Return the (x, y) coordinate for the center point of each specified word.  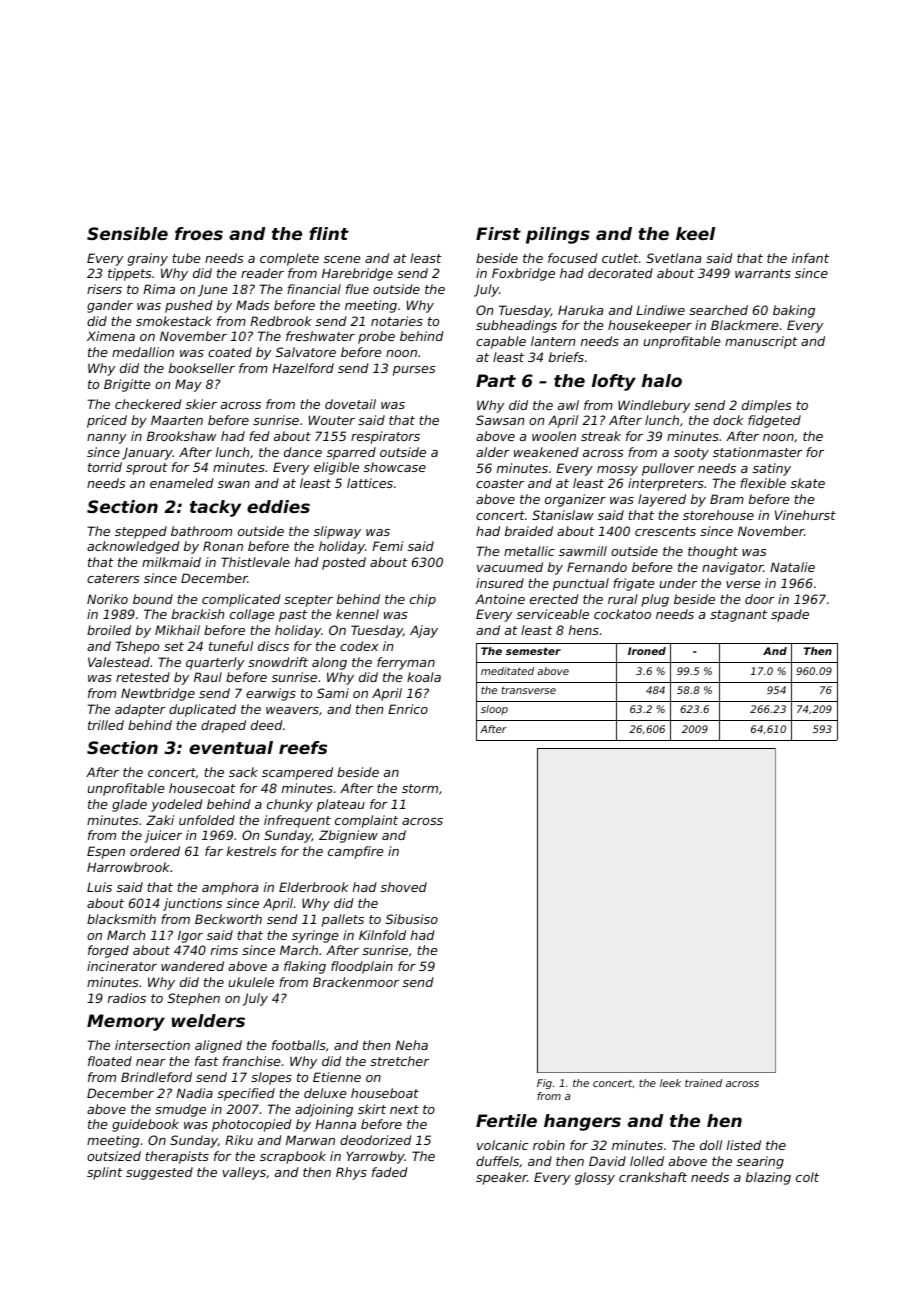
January (147, 454)
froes (199, 233)
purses (414, 371)
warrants (763, 273)
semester (533, 651)
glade (129, 805)
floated (110, 1061)
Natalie (792, 567)
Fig (544, 1084)
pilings (558, 235)
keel (695, 233)
